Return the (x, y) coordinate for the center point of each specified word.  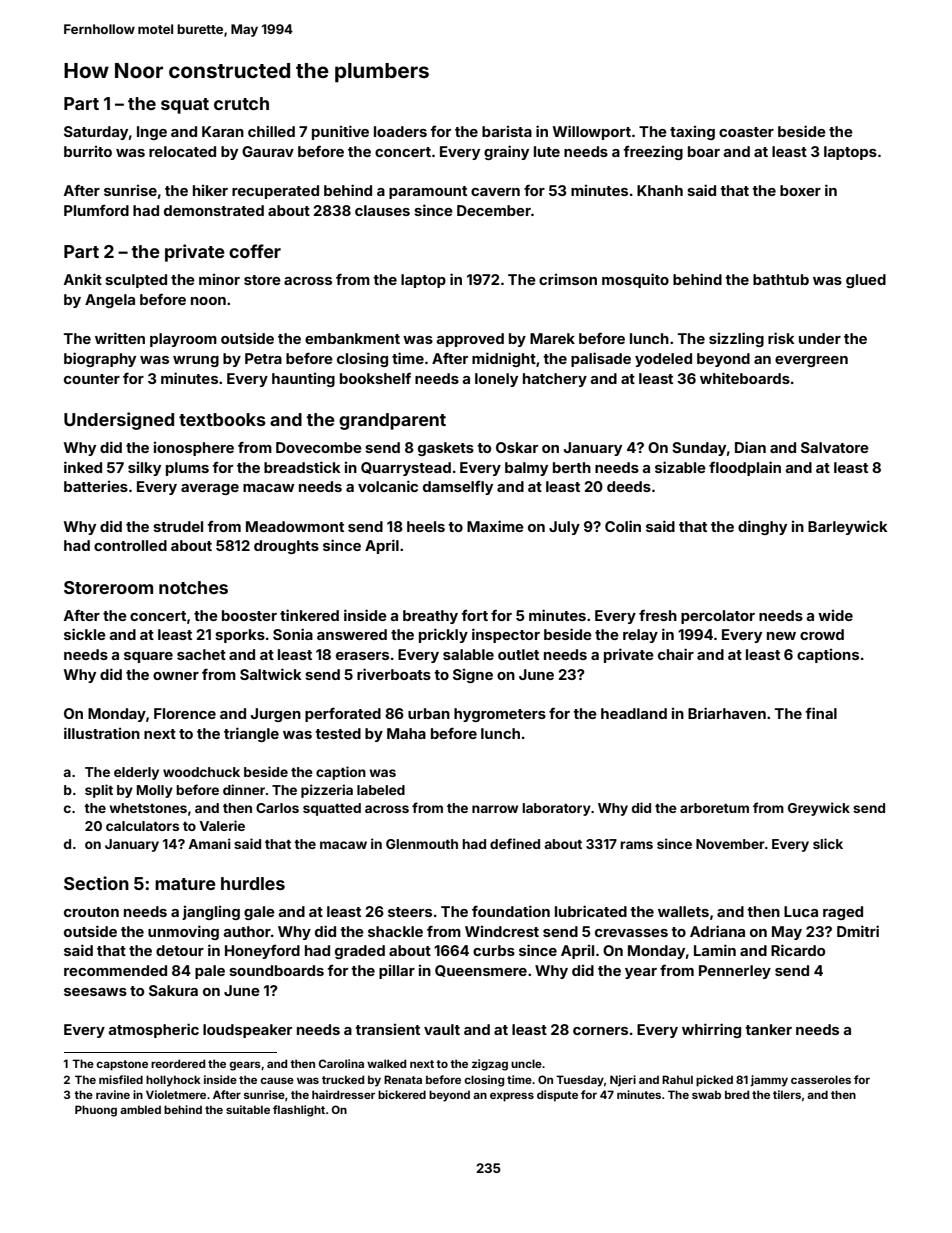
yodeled (663, 360)
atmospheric (153, 1030)
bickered (402, 1094)
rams (636, 845)
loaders (400, 131)
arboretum (714, 808)
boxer (800, 190)
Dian (750, 447)
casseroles (821, 1079)
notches (193, 587)
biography (100, 359)
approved (470, 340)
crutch (241, 103)
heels (426, 526)
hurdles (253, 883)
